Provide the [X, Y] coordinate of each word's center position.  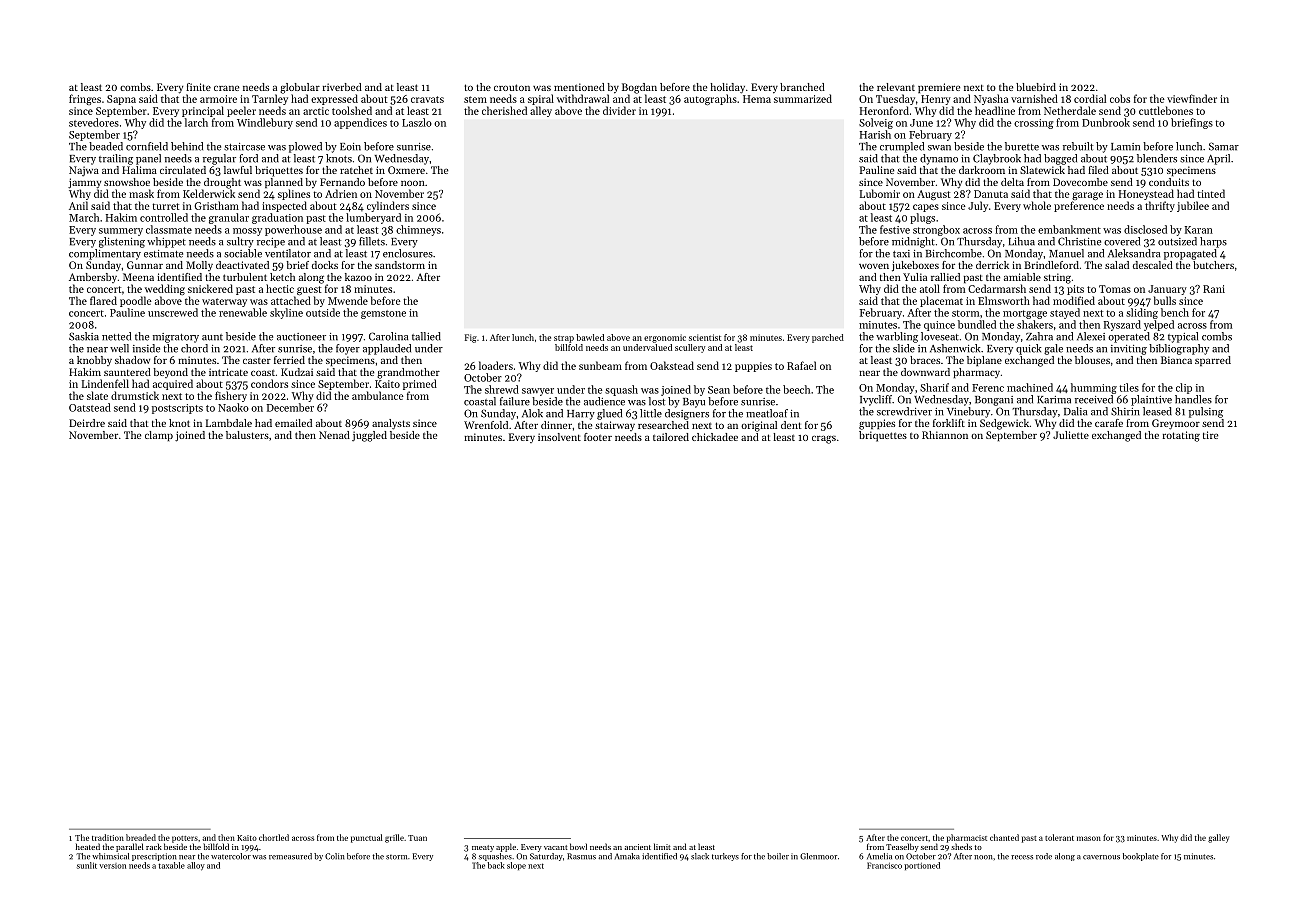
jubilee [1193, 206]
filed [1098, 170]
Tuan [417, 838]
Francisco [884, 865]
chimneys [418, 230]
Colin [334, 856]
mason [1089, 838]
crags [824, 439]
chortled [274, 837]
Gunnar [145, 265]
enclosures [408, 253]
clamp [159, 436]
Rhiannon [945, 435]
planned [284, 183]
